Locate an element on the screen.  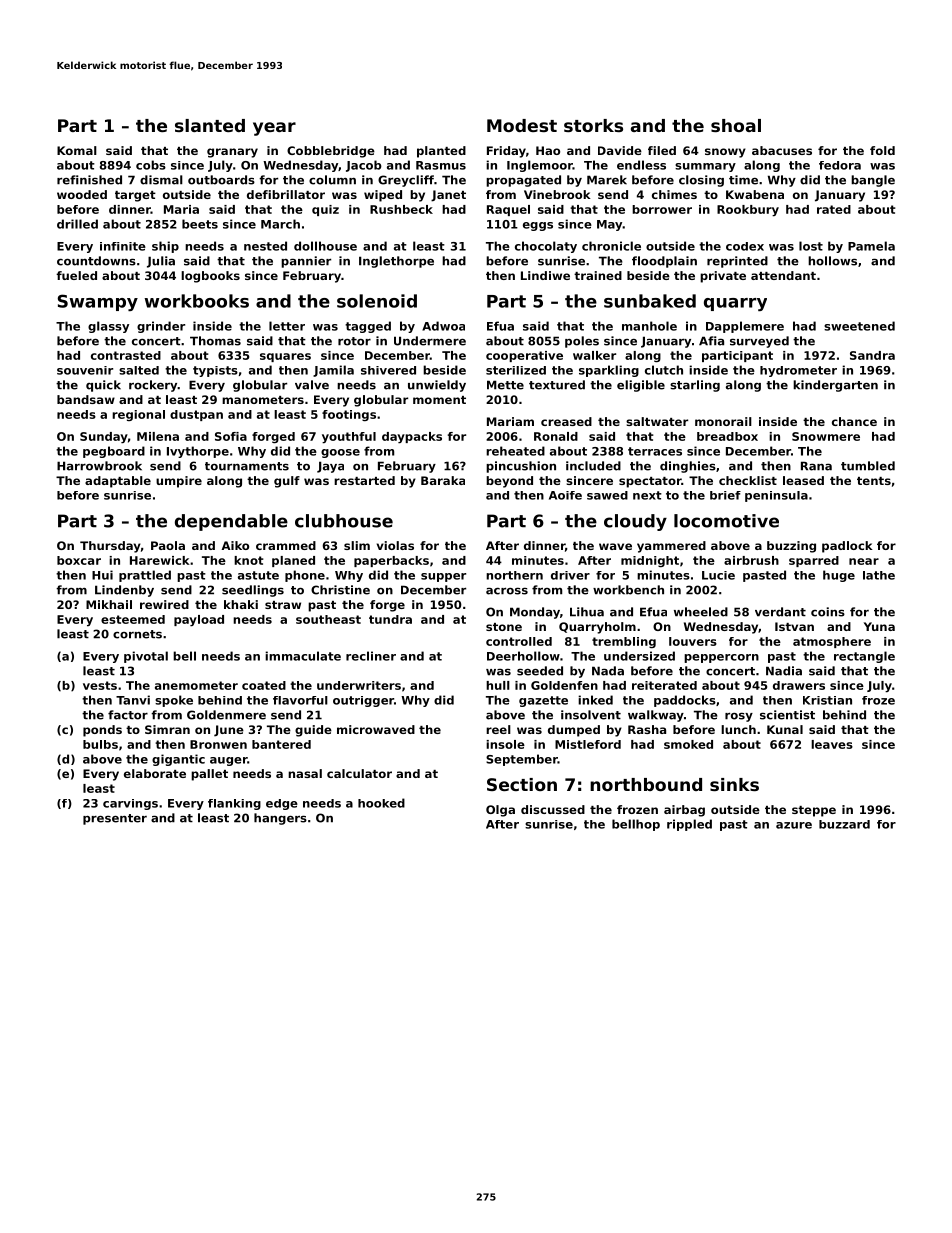
boxcar is located at coordinates (79, 560).
